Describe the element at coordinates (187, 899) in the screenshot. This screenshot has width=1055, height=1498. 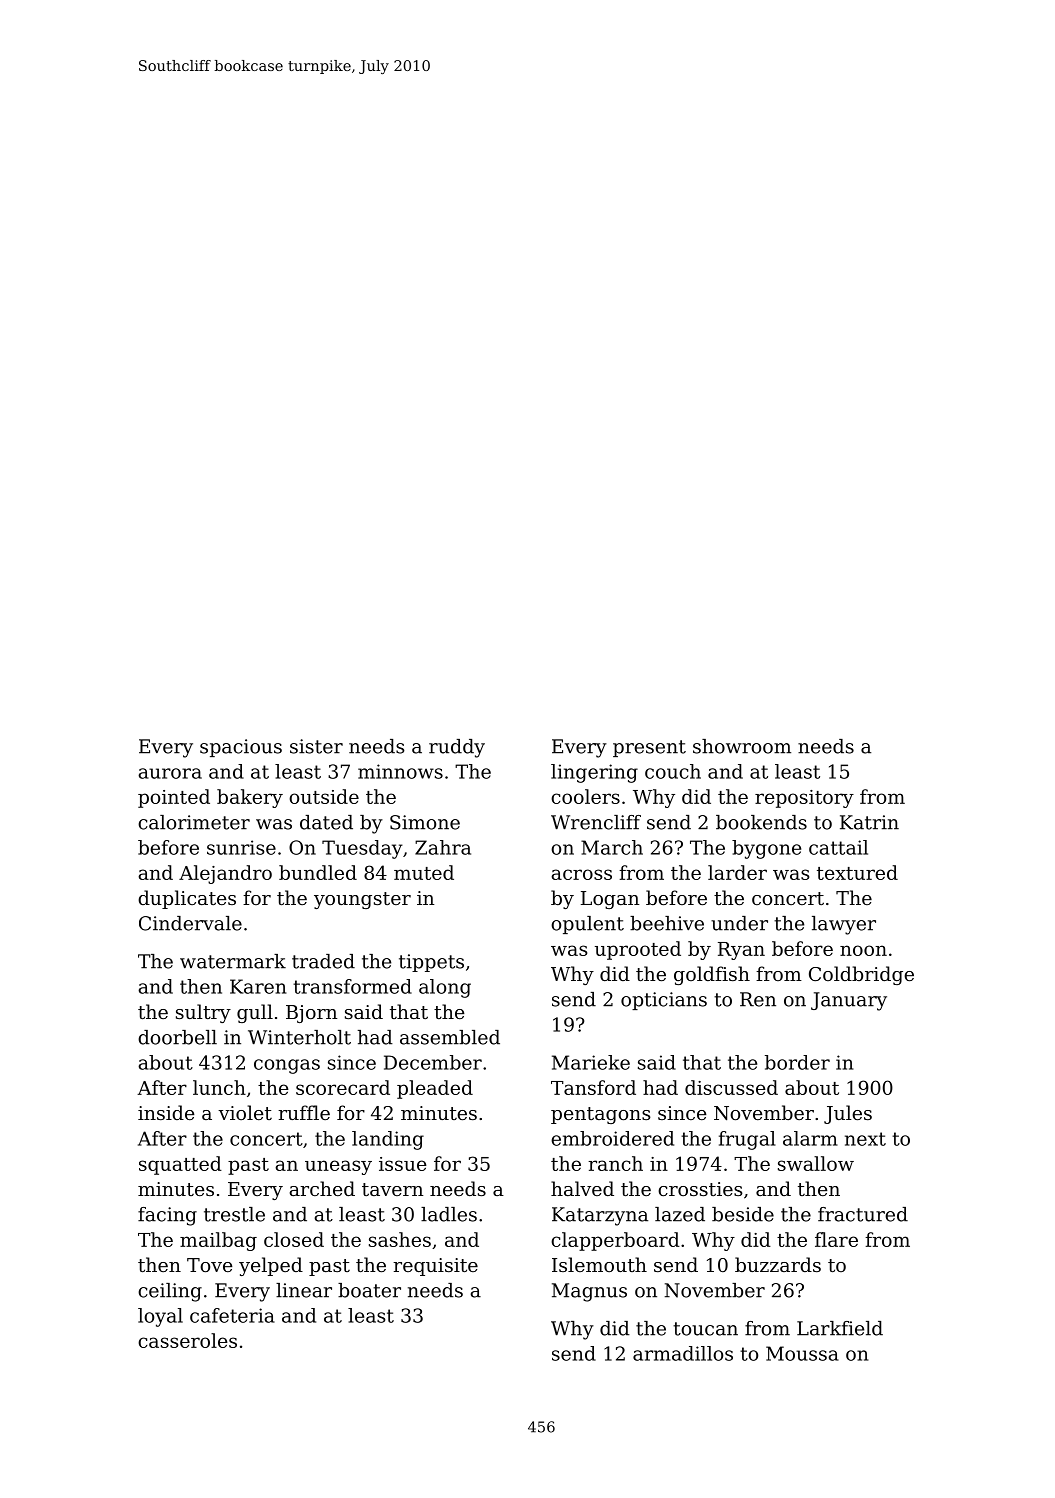
I see `duplicates` at that location.
